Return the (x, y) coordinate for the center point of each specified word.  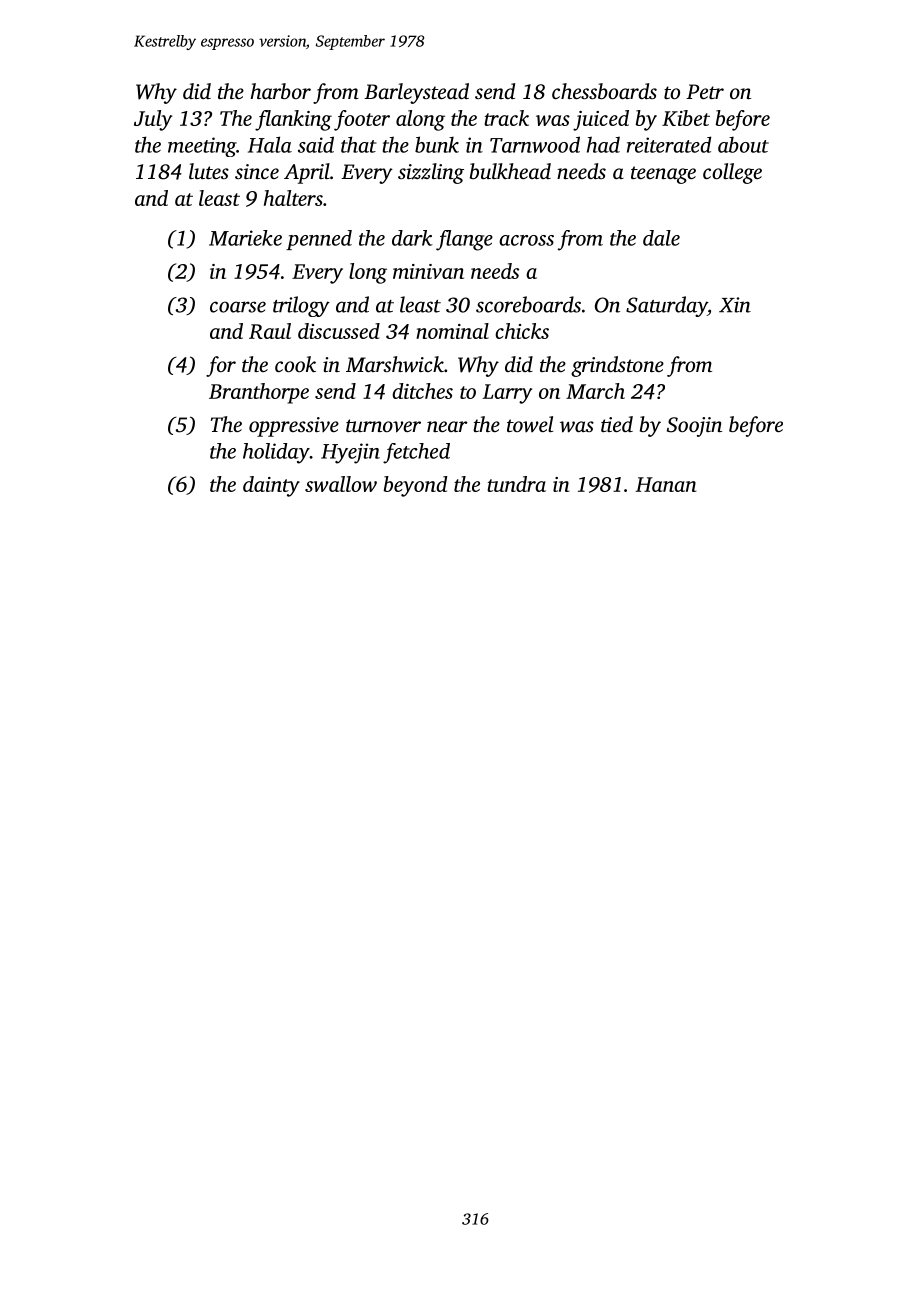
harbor (280, 91)
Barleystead (416, 93)
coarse (238, 307)
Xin (735, 305)
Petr (705, 91)
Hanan (666, 484)
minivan (428, 271)
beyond (415, 486)
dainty (271, 486)
